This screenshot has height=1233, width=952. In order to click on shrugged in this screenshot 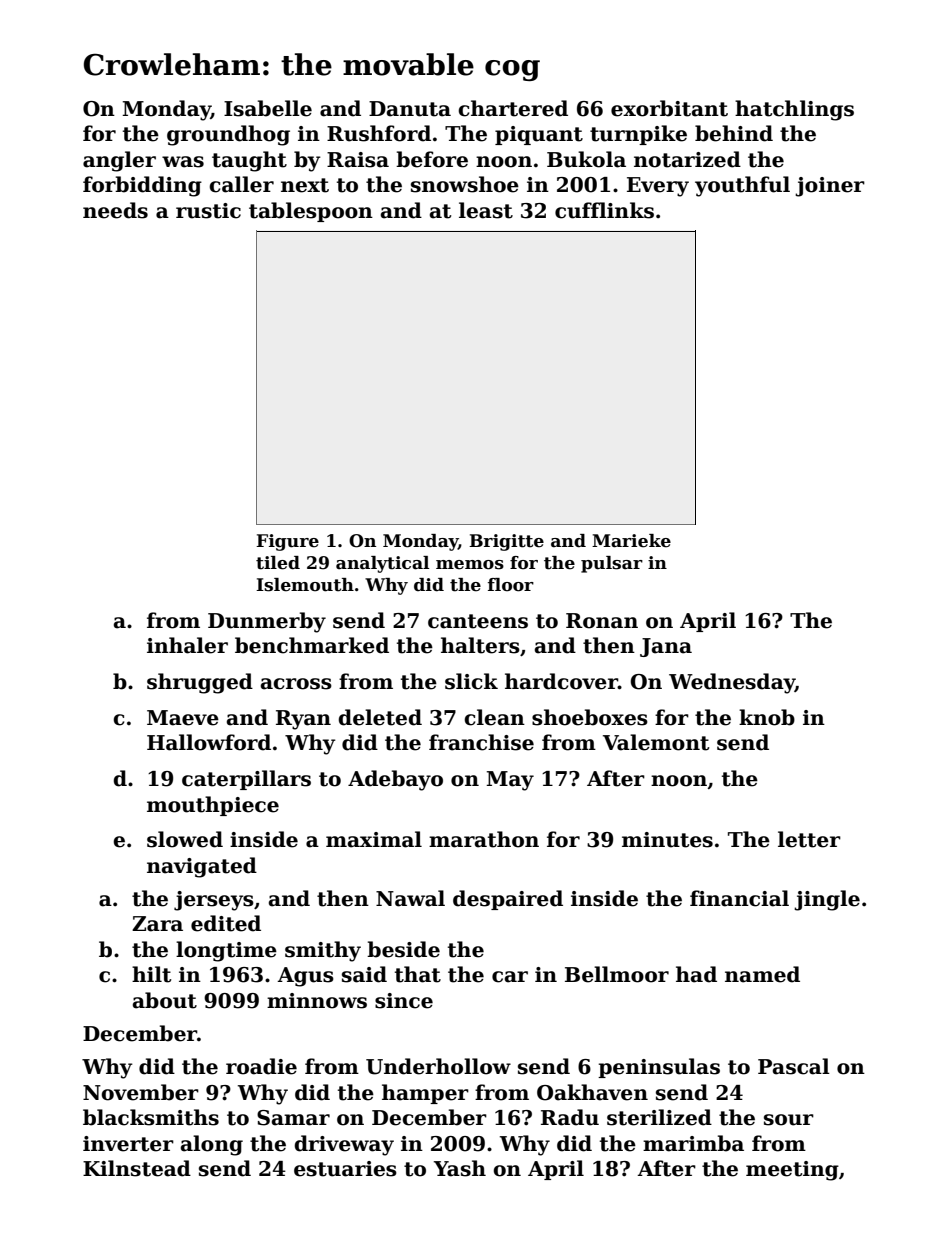, I will do `click(200, 683)`.
